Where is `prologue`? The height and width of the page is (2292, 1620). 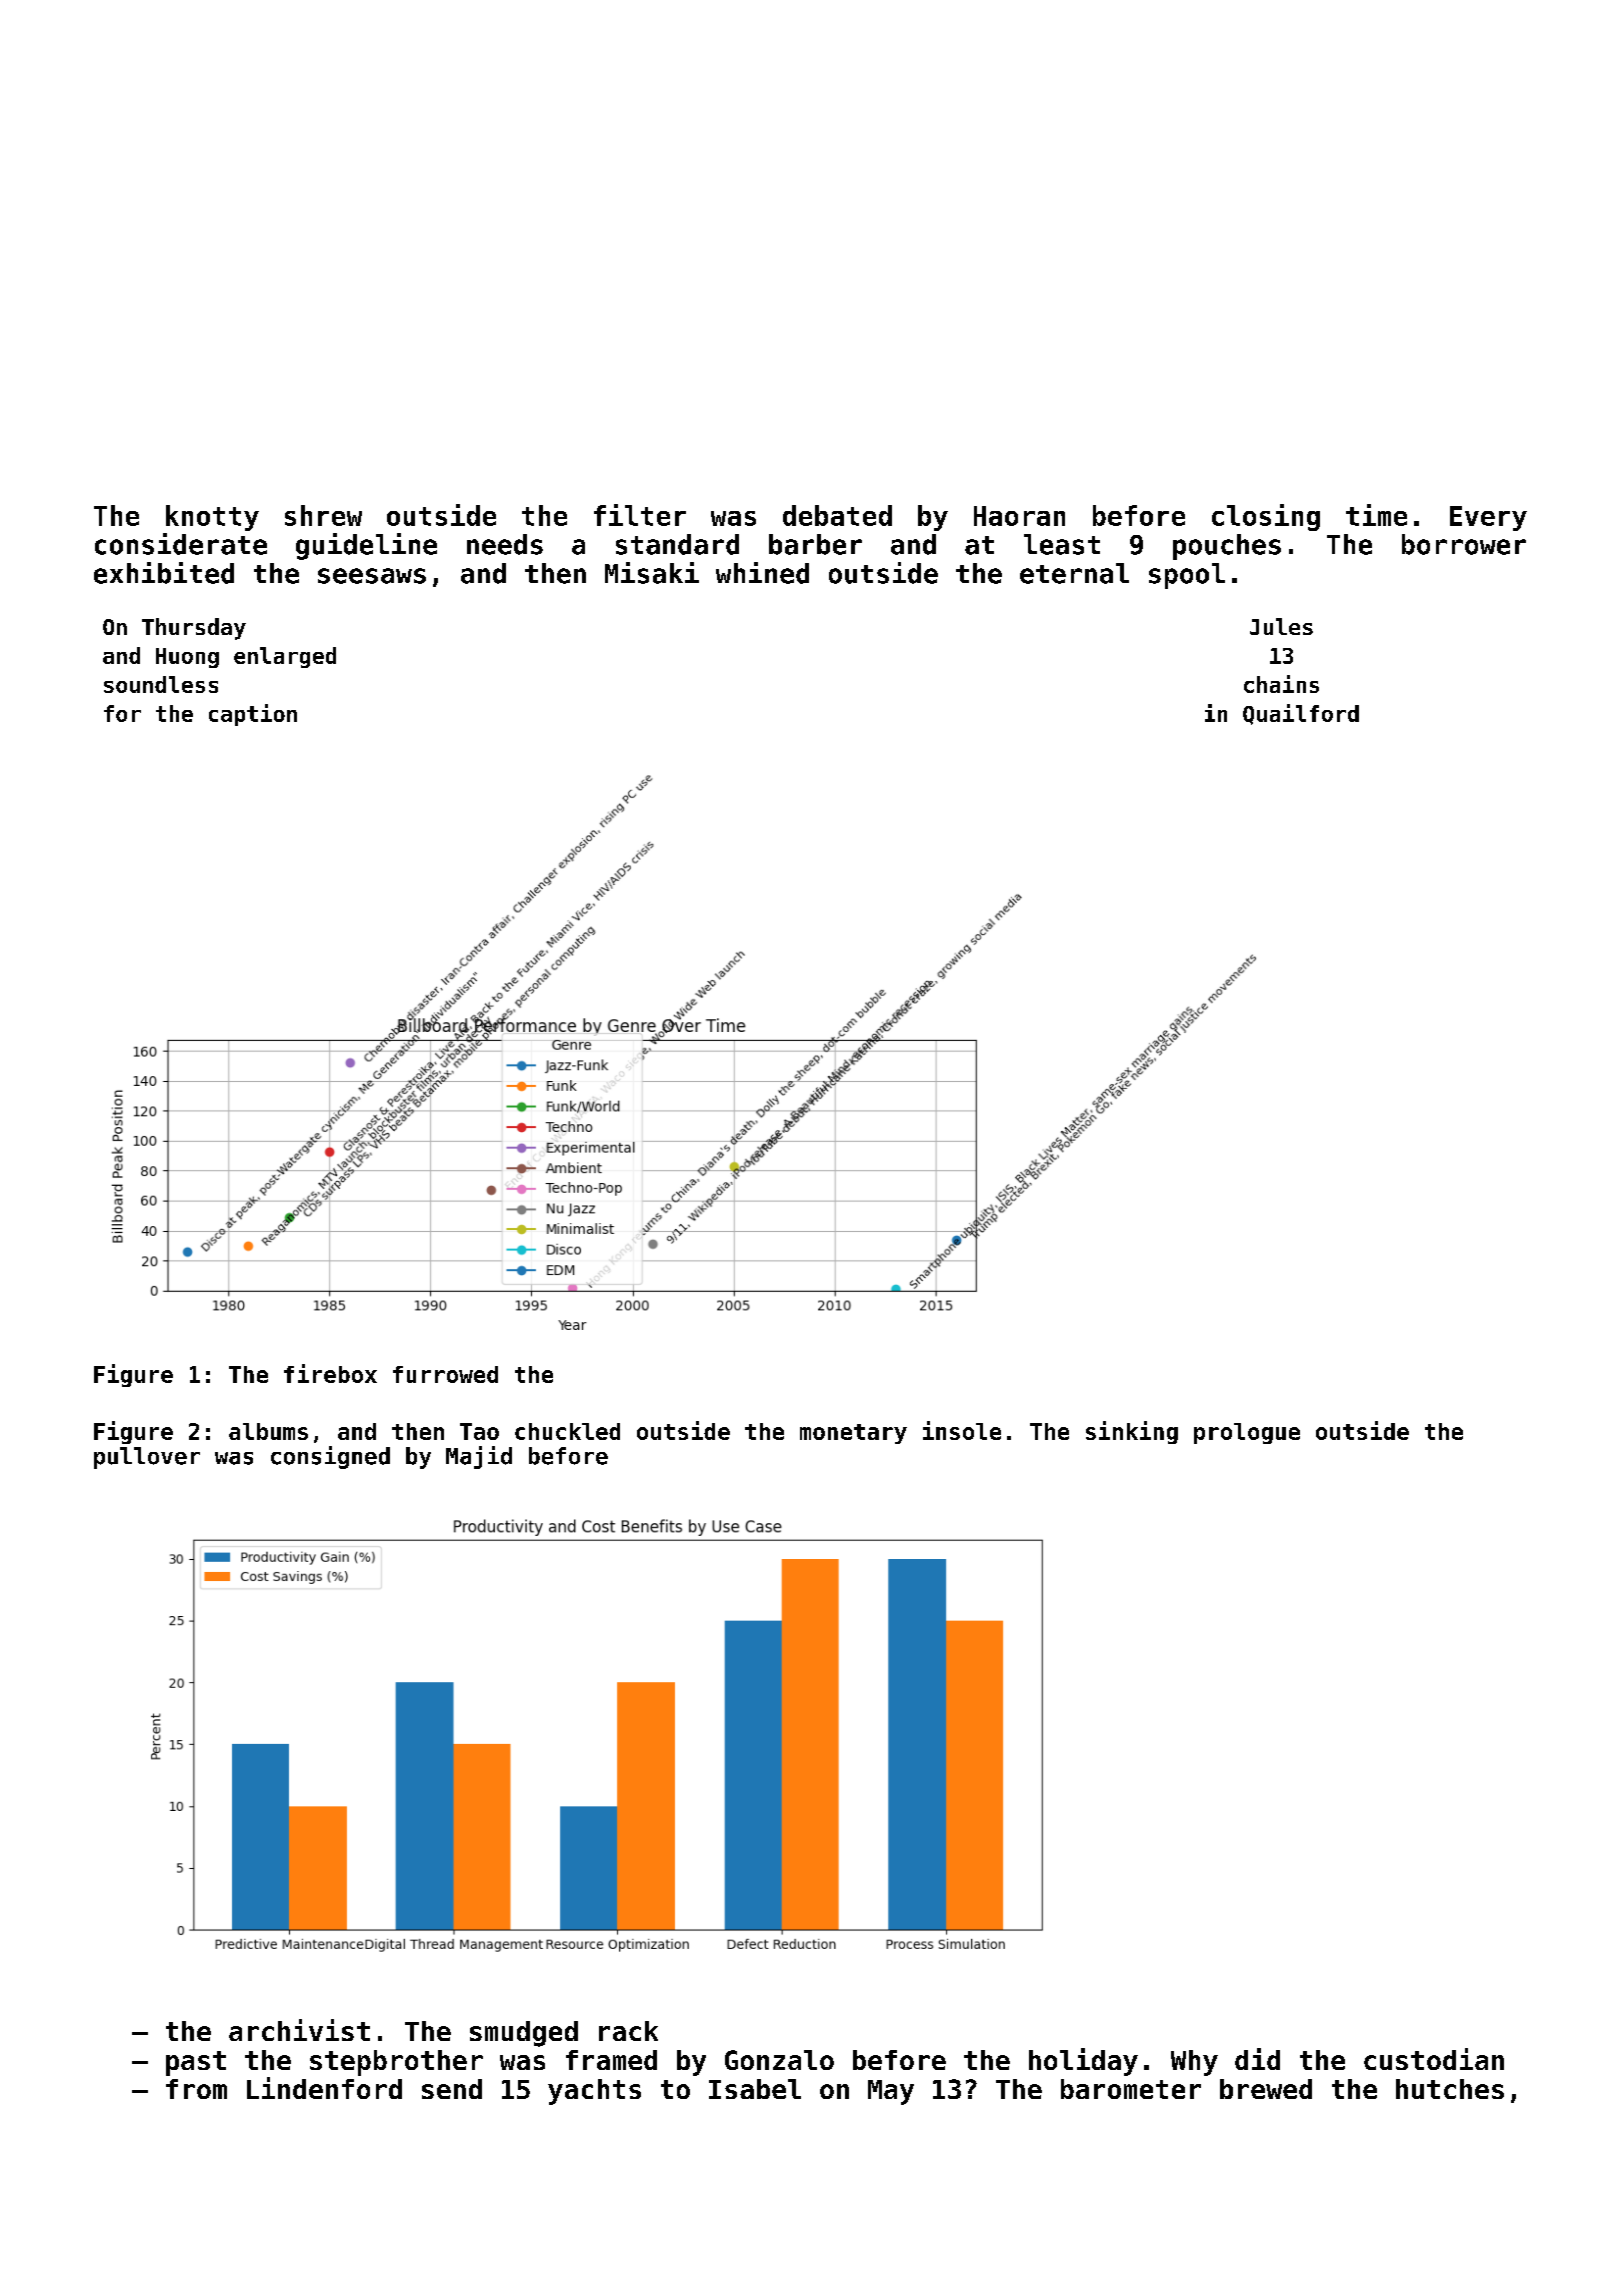
prologue is located at coordinates (1247, 1433).
